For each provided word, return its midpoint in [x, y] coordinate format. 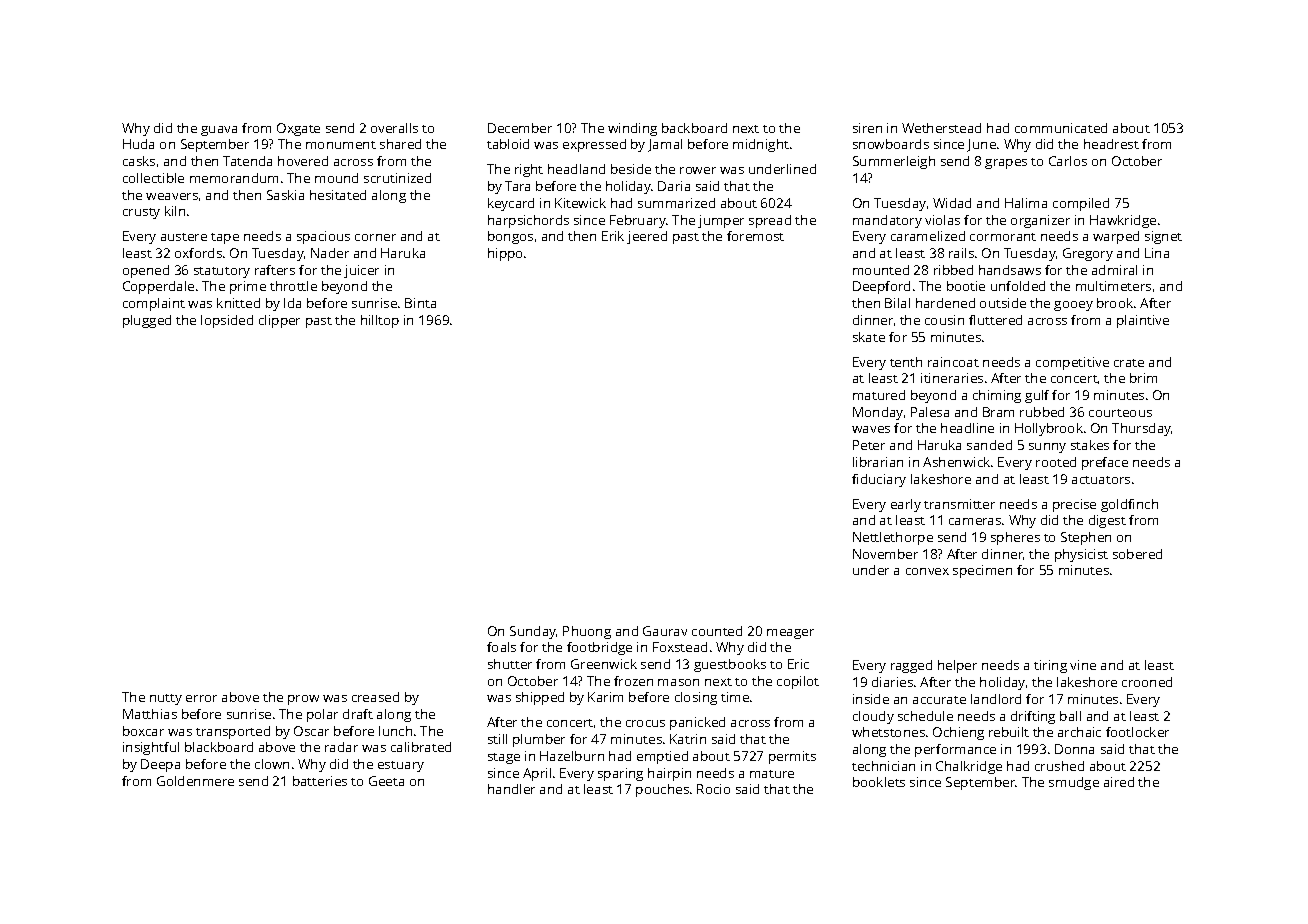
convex [927, 571]
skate [869, 337]
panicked [697, 723]
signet [1163, 237]
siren [867, 128]
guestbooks [730, 665]
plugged [147, 321]
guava [219, 131]
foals [501, 647]
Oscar [311, 731]
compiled [1081, 204]
